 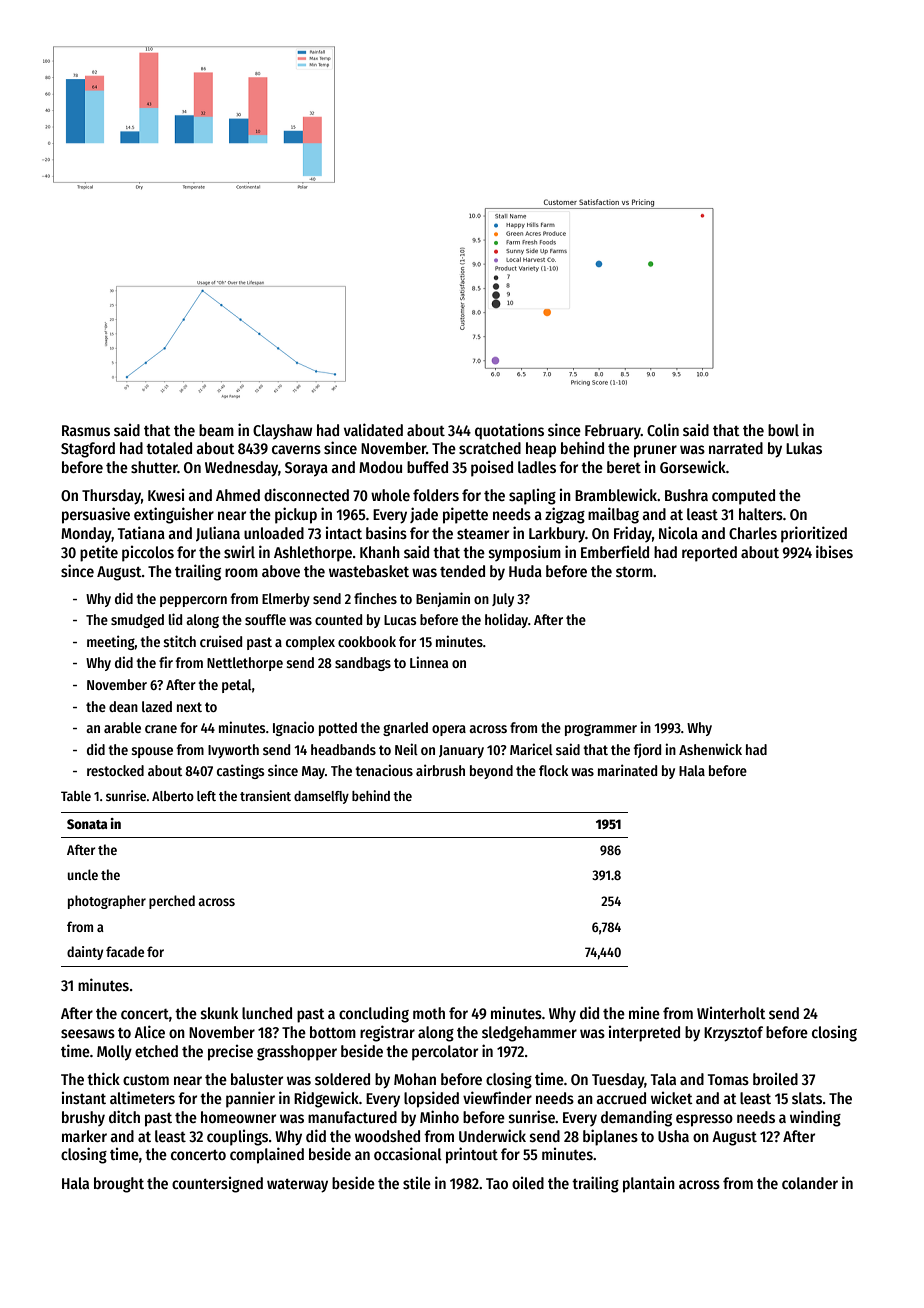 I want to click on concluding, so click(x=374, y=1015).
